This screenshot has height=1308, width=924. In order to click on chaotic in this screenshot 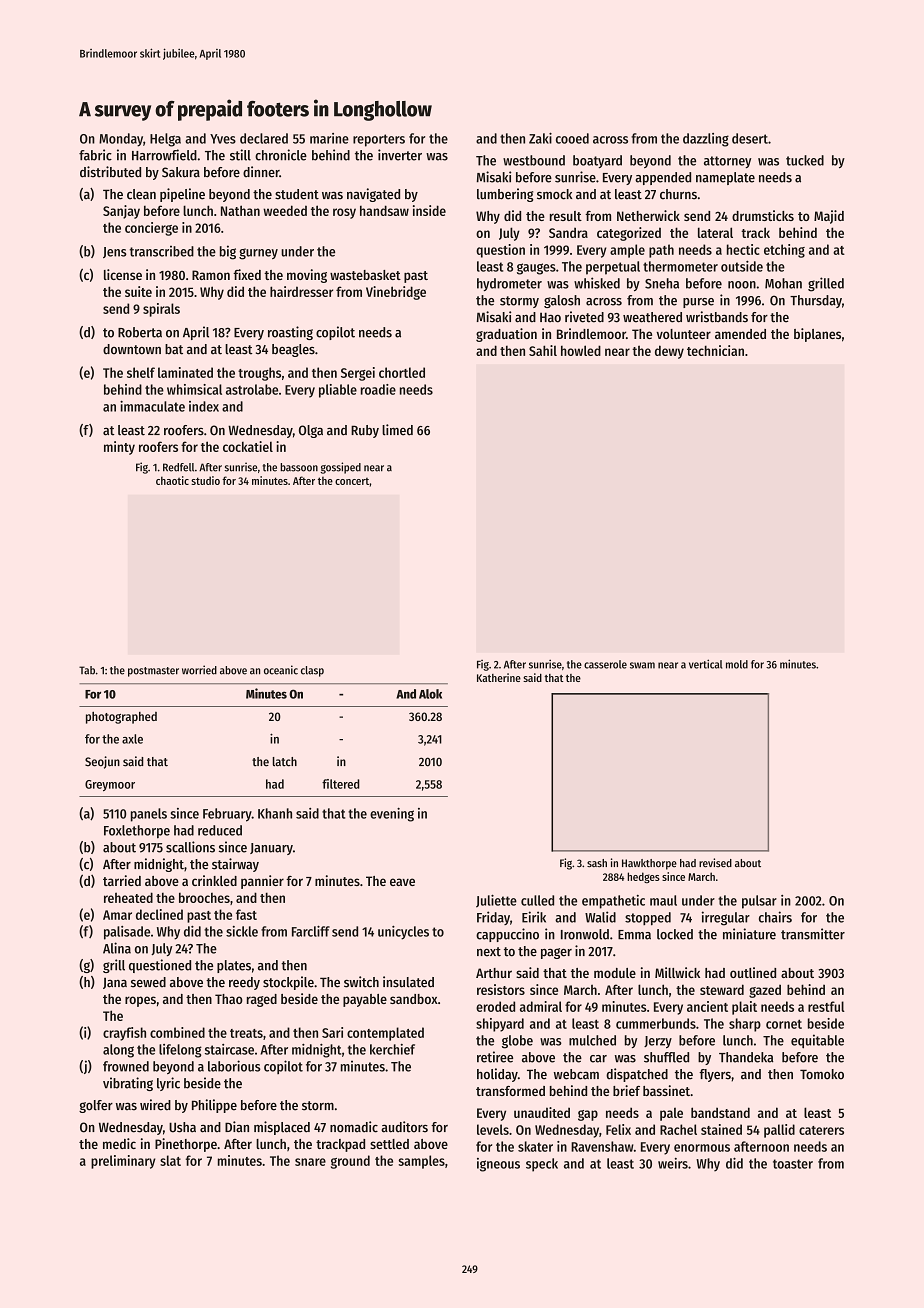, I will do `click(172, 480)`.
